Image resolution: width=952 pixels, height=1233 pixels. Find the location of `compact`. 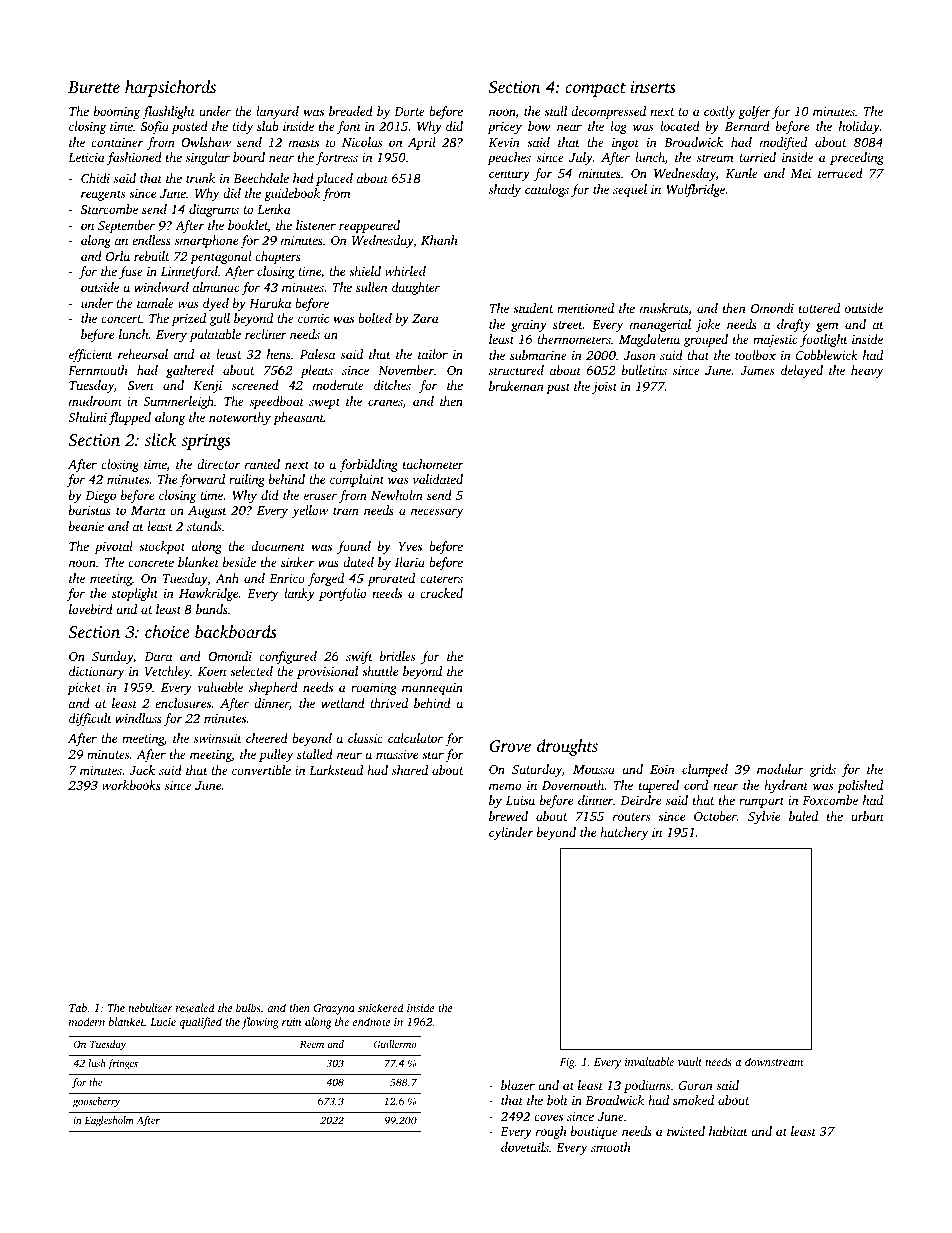

compact is located at coordinates (595, 90).
